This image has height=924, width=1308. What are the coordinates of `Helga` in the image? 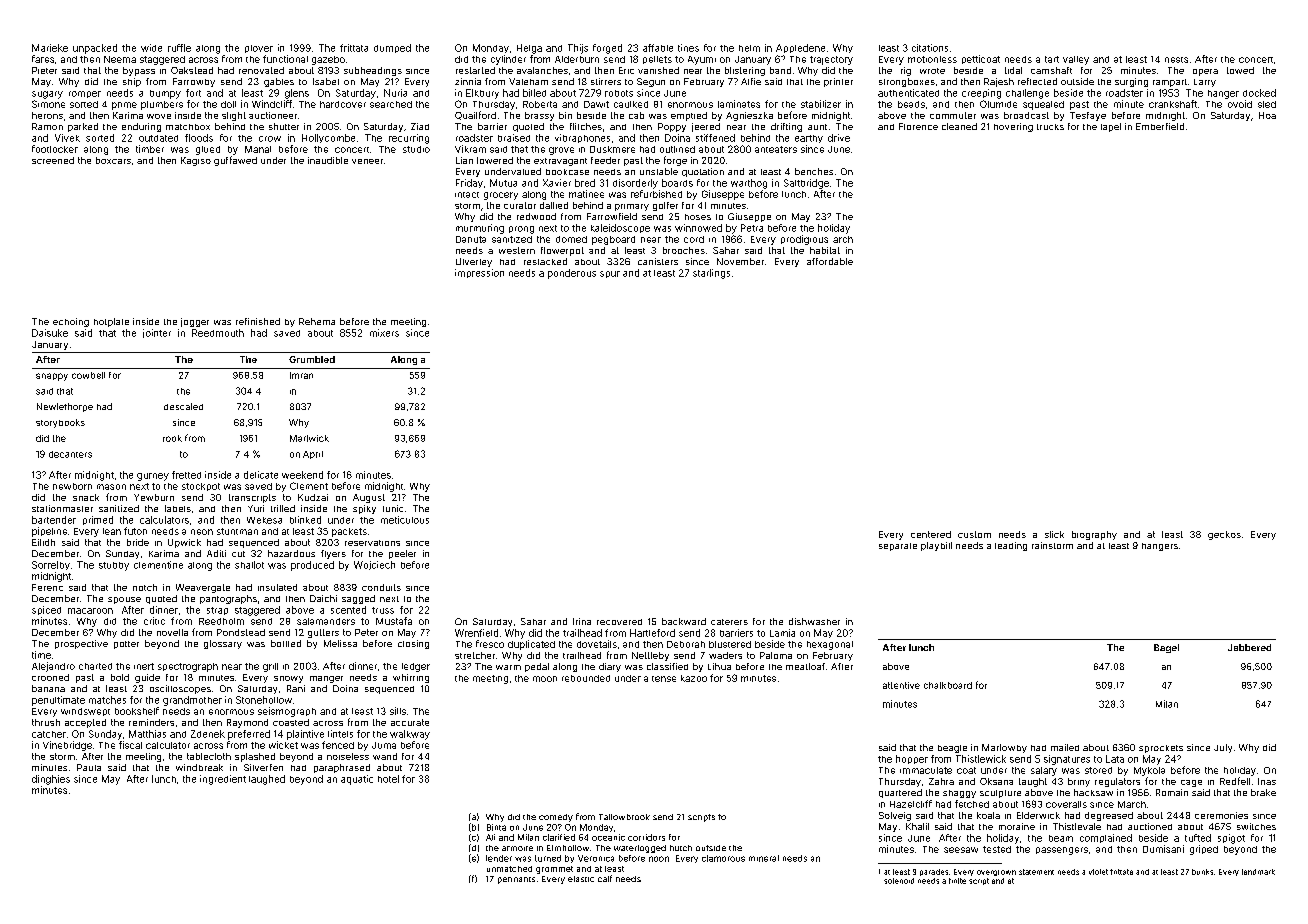 It's located at (529, 49).
